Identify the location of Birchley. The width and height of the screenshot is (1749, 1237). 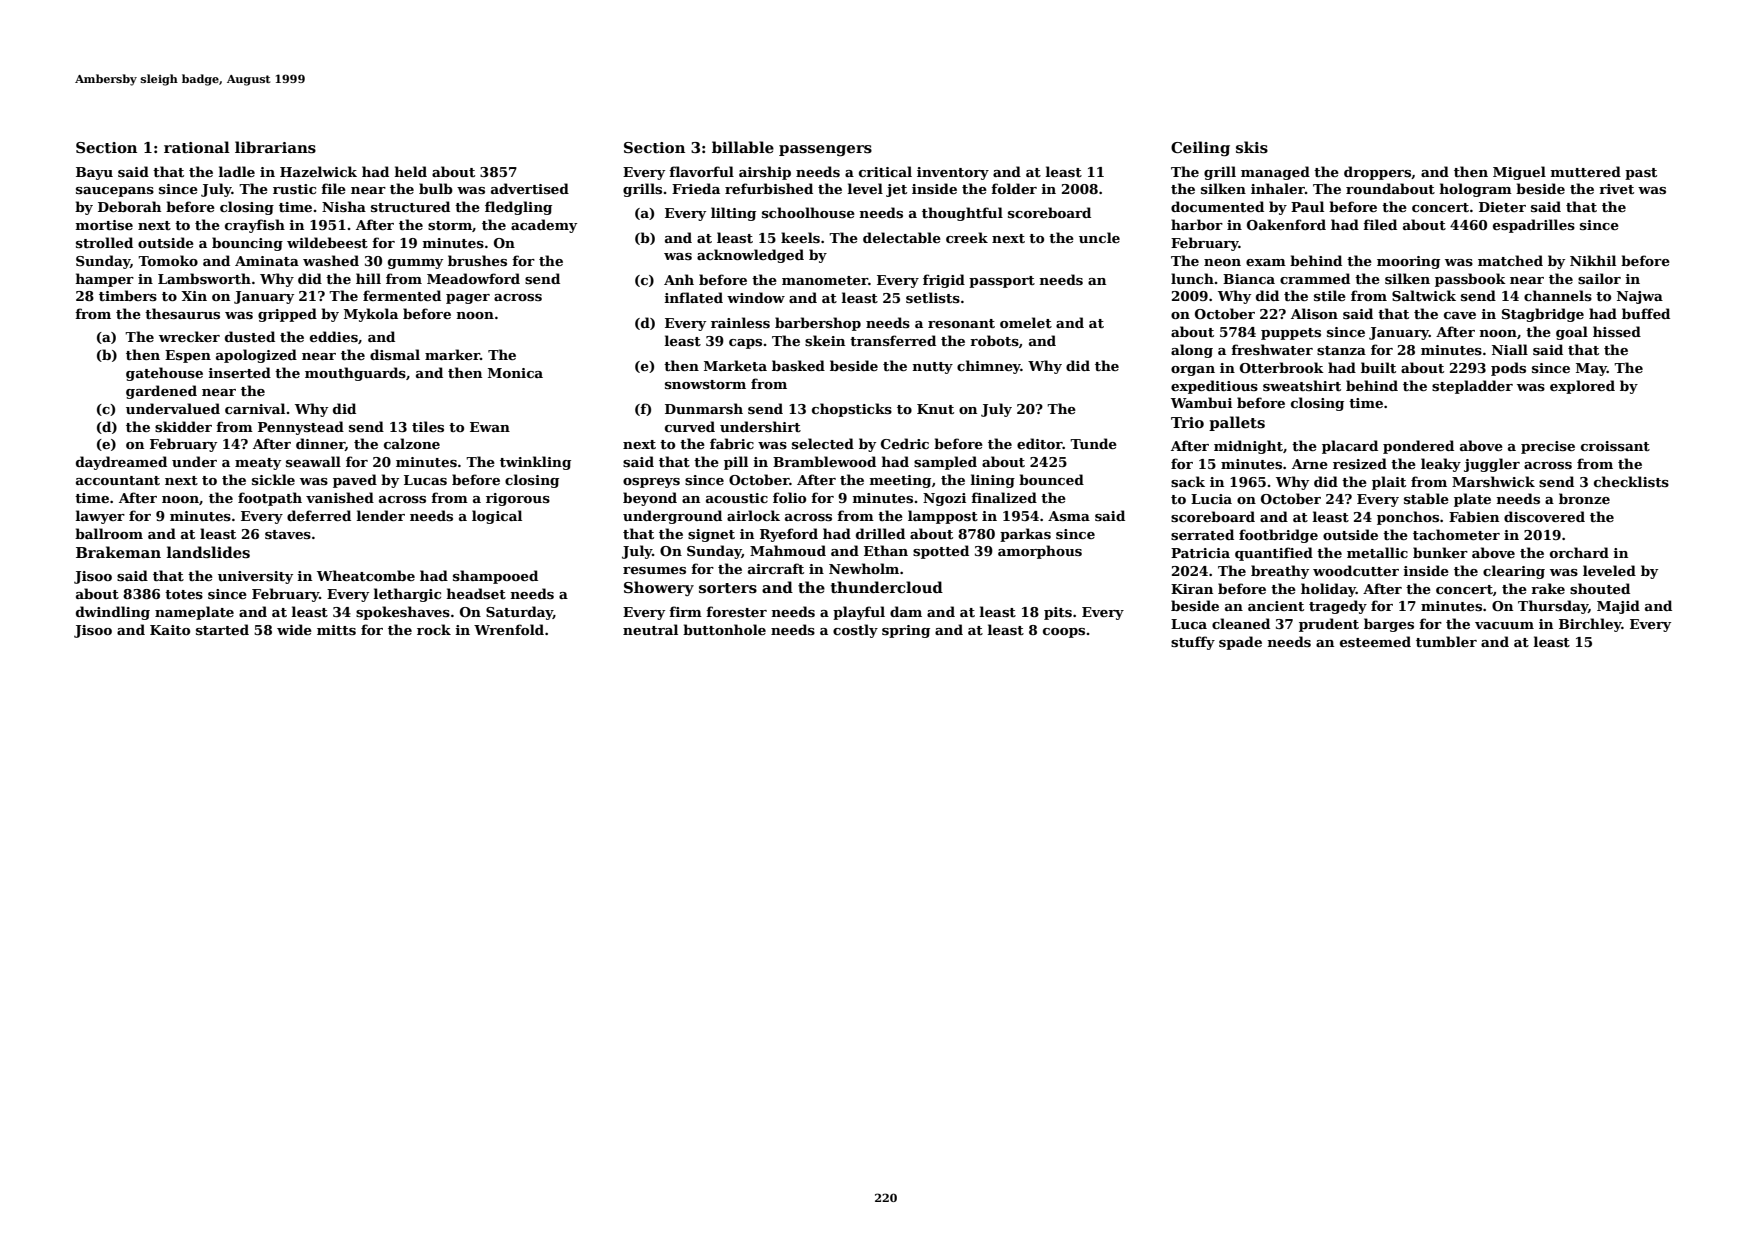
(1590, 625).
